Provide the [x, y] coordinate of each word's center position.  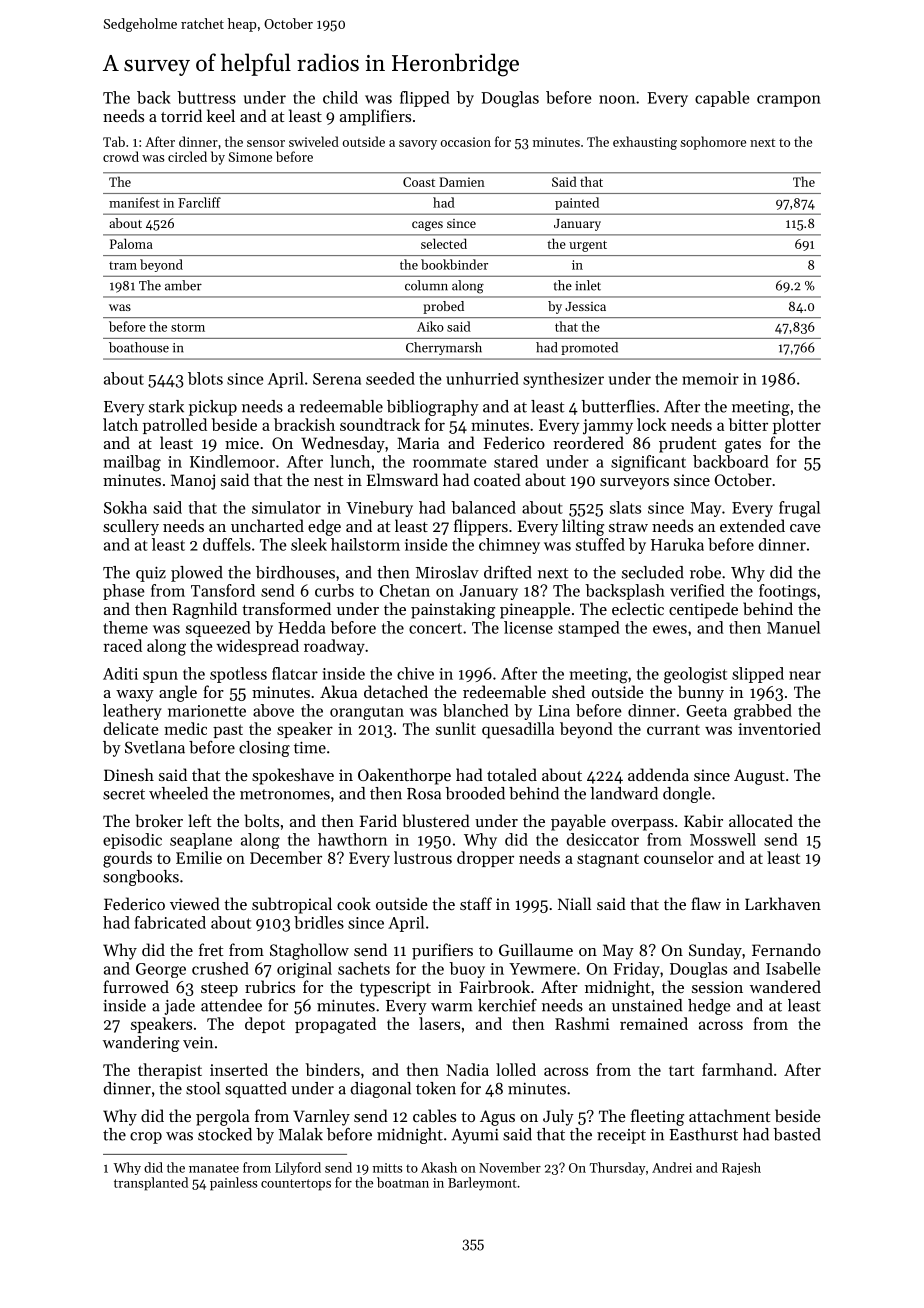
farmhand [737, 1069]
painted [577, 203]
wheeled [178, 793]
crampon [789, 101]
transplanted [151, 1184]
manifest [134, 202]
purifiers [442, 951]
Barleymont [482, 1184]
